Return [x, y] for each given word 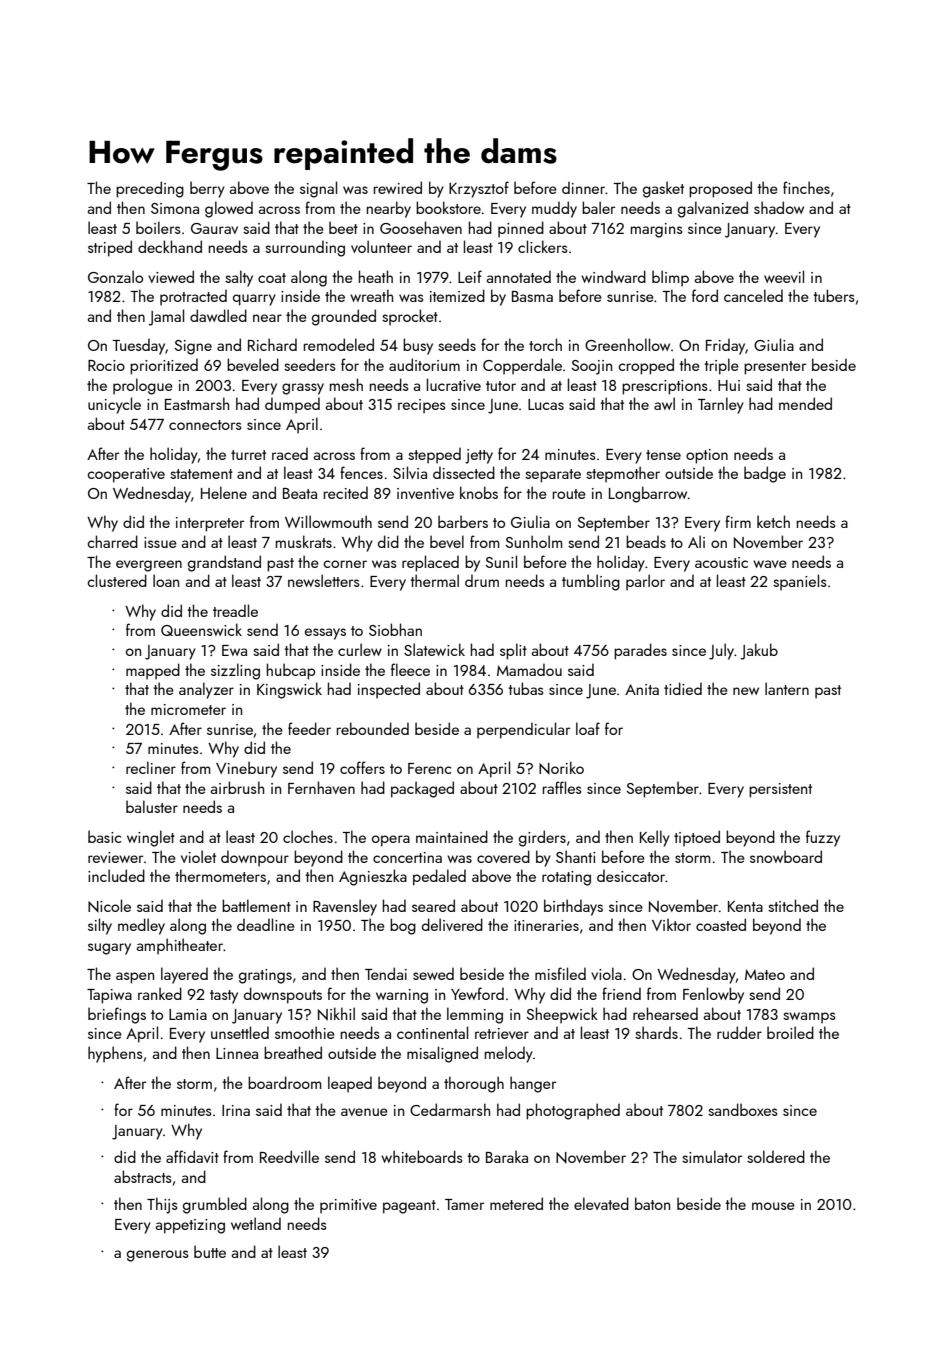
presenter [775, 368]
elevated [601, 1203]
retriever [502, 1033]
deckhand [170, 246]
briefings [117, 1015]
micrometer [188, 709]
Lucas [546, 404]
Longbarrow [648, 494]
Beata [300, 493]
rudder [739, 1032]
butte [210, 1251]
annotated [519, 276]
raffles [562, 787]
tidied [683, 688]
